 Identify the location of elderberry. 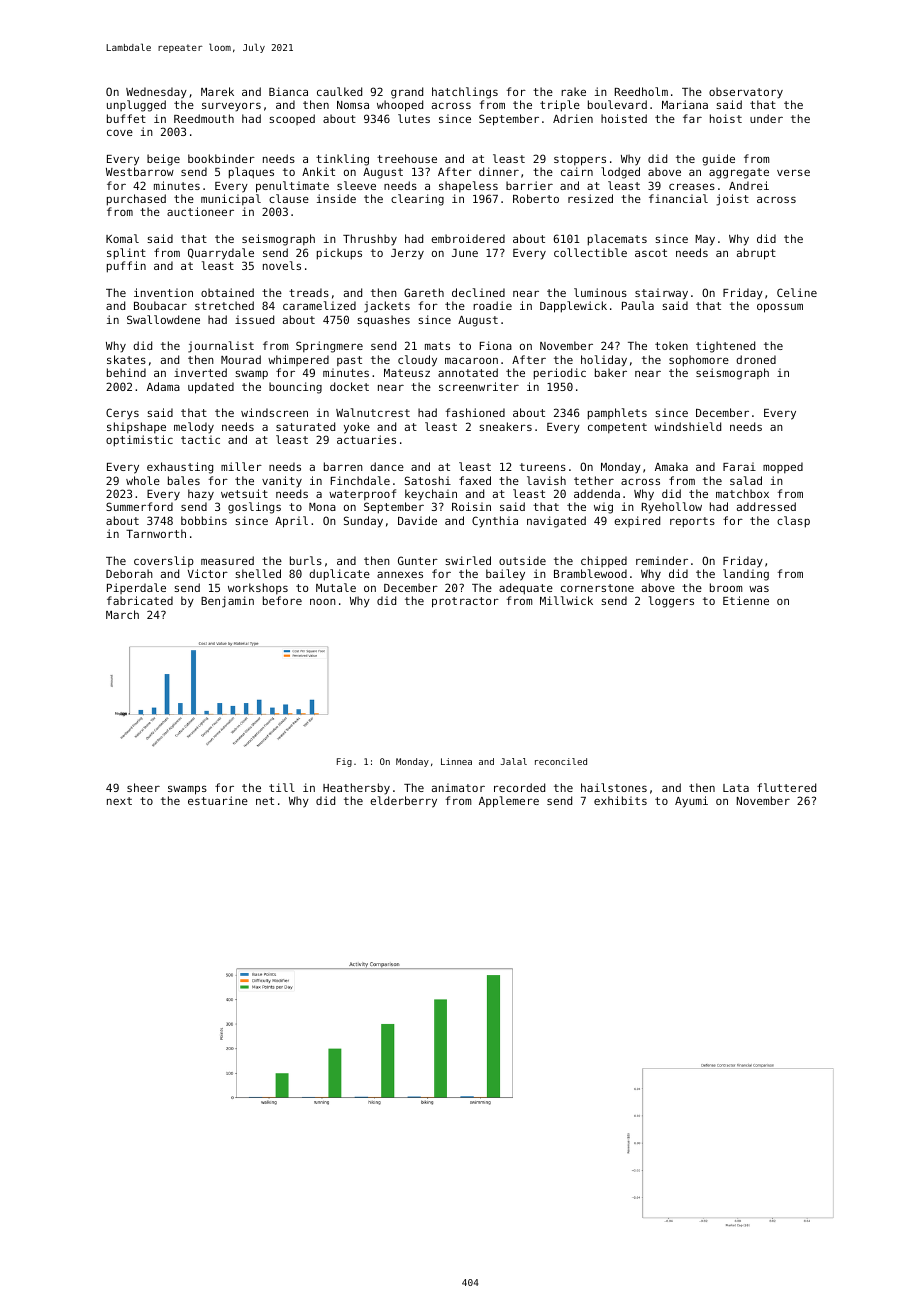
(403, 802).
